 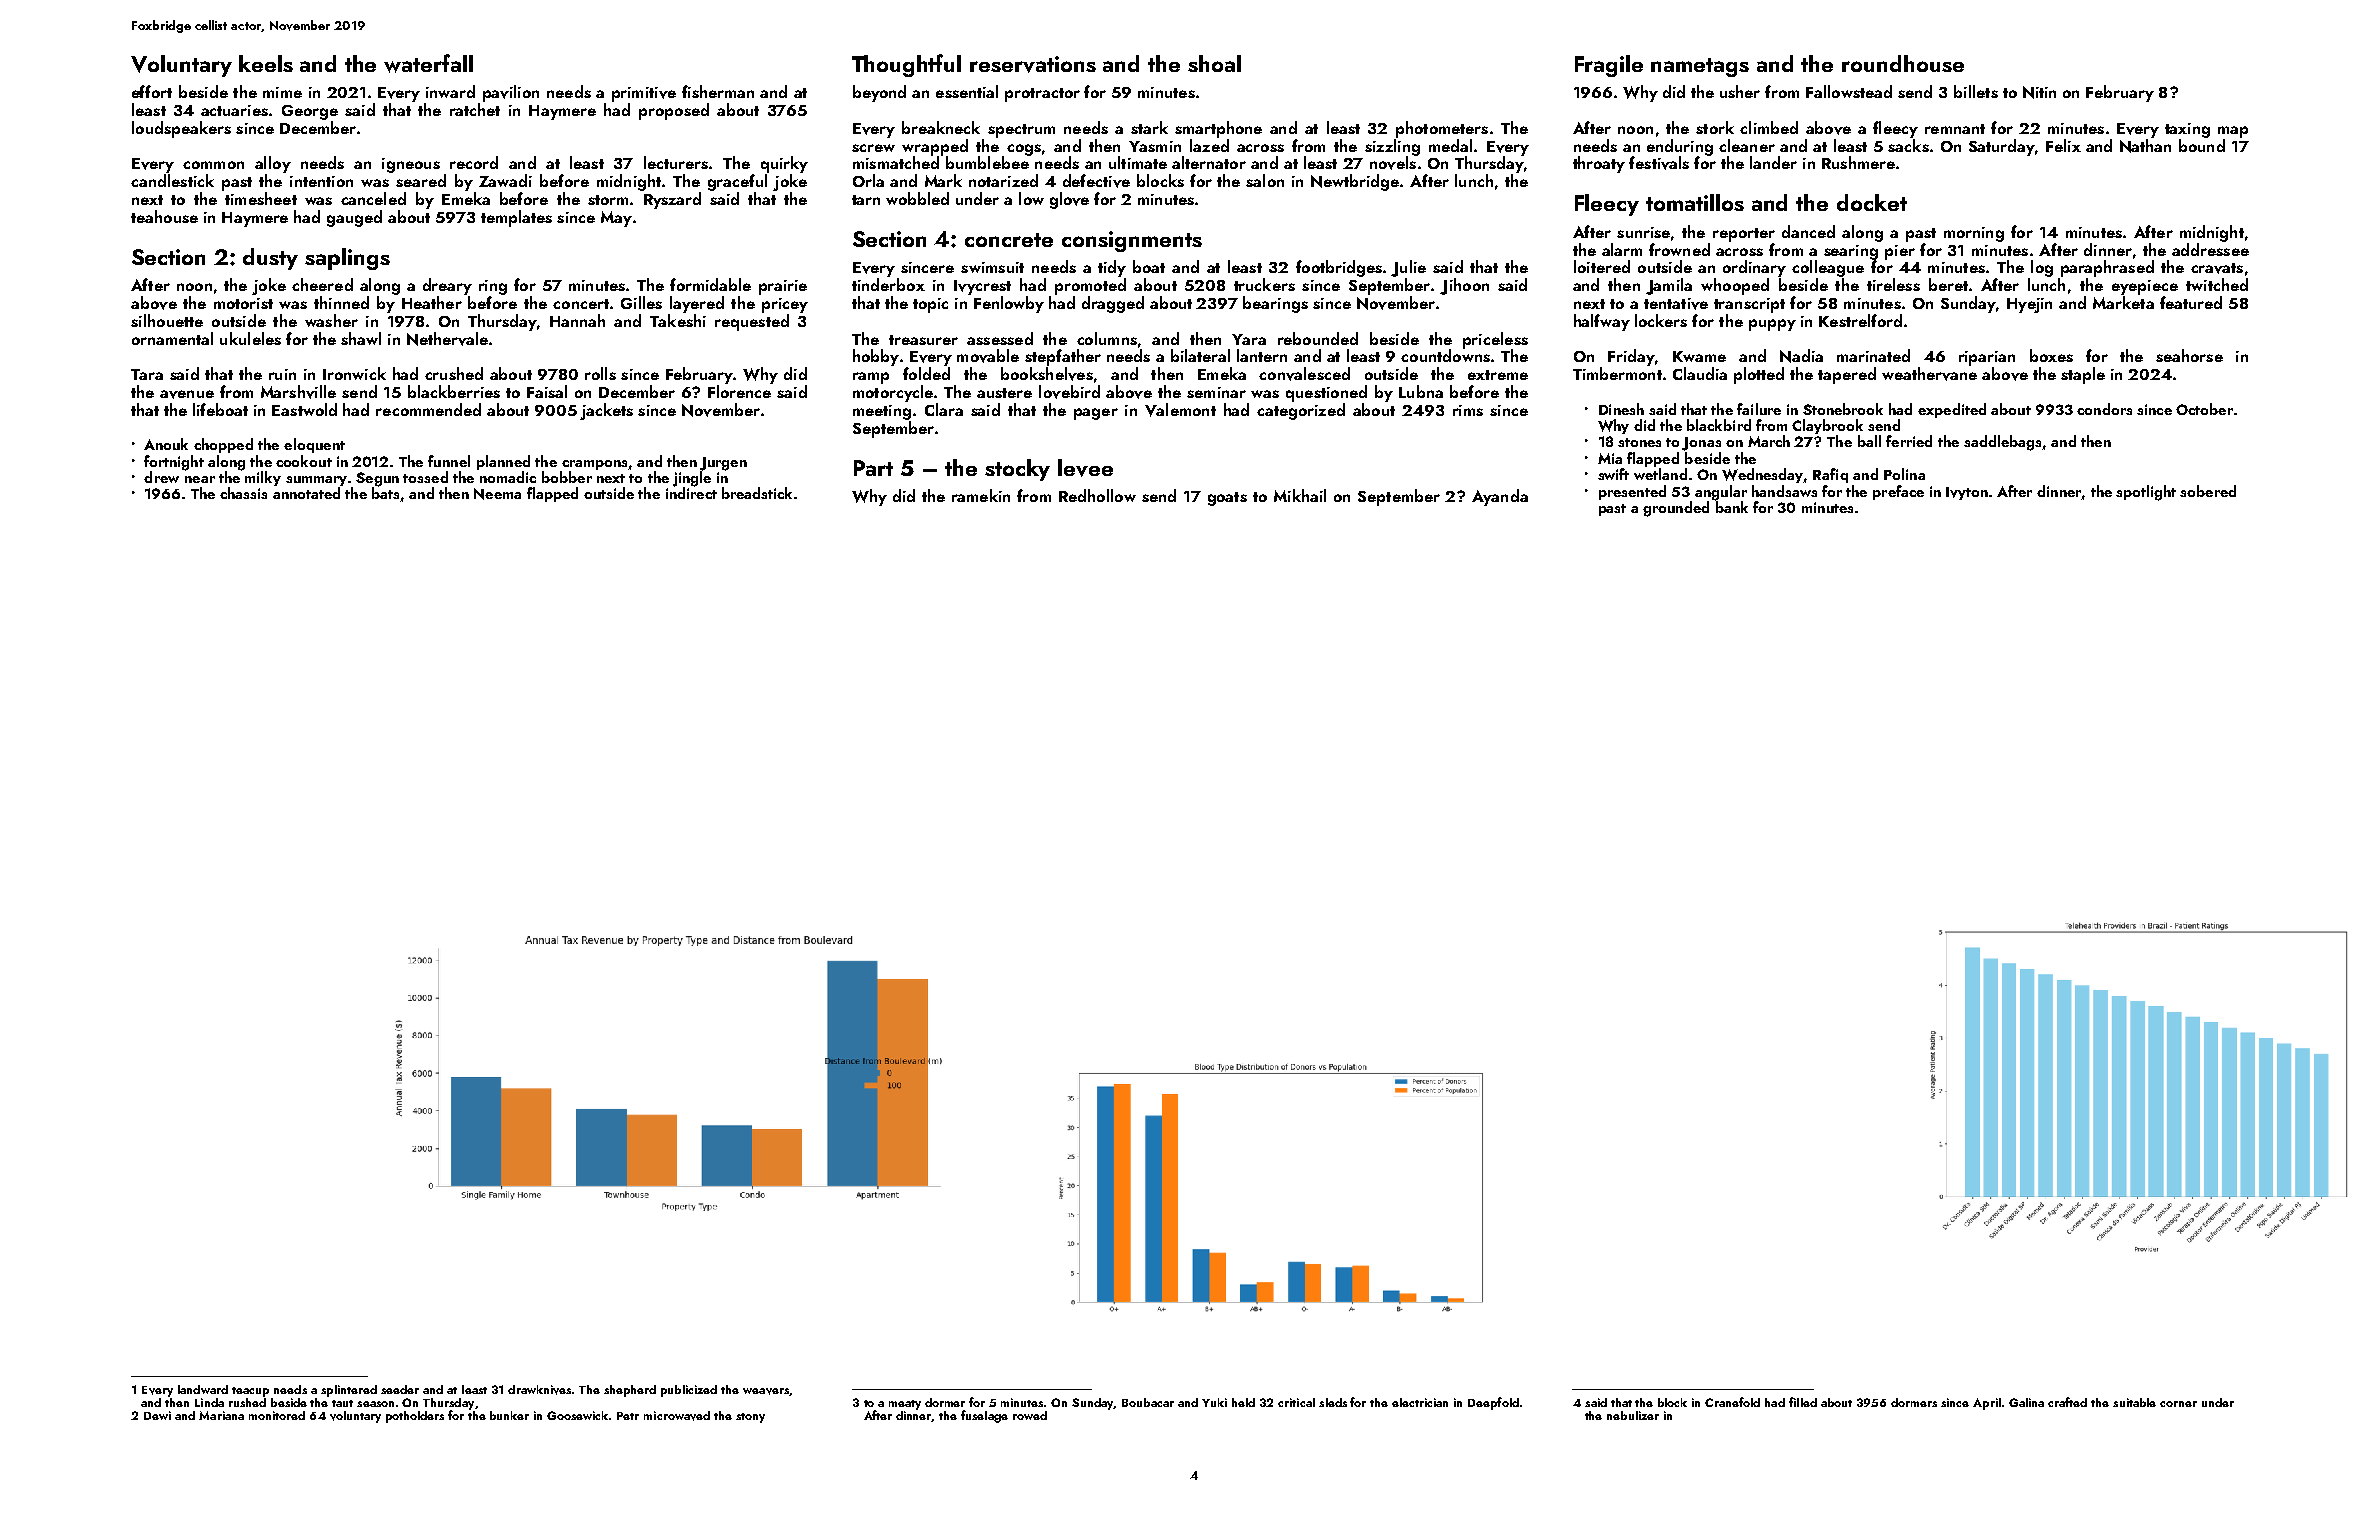 What do you see at coordinates (630, 1391) in the screenshot?
I see `shepherd` at bounding box center [630, 1391].
